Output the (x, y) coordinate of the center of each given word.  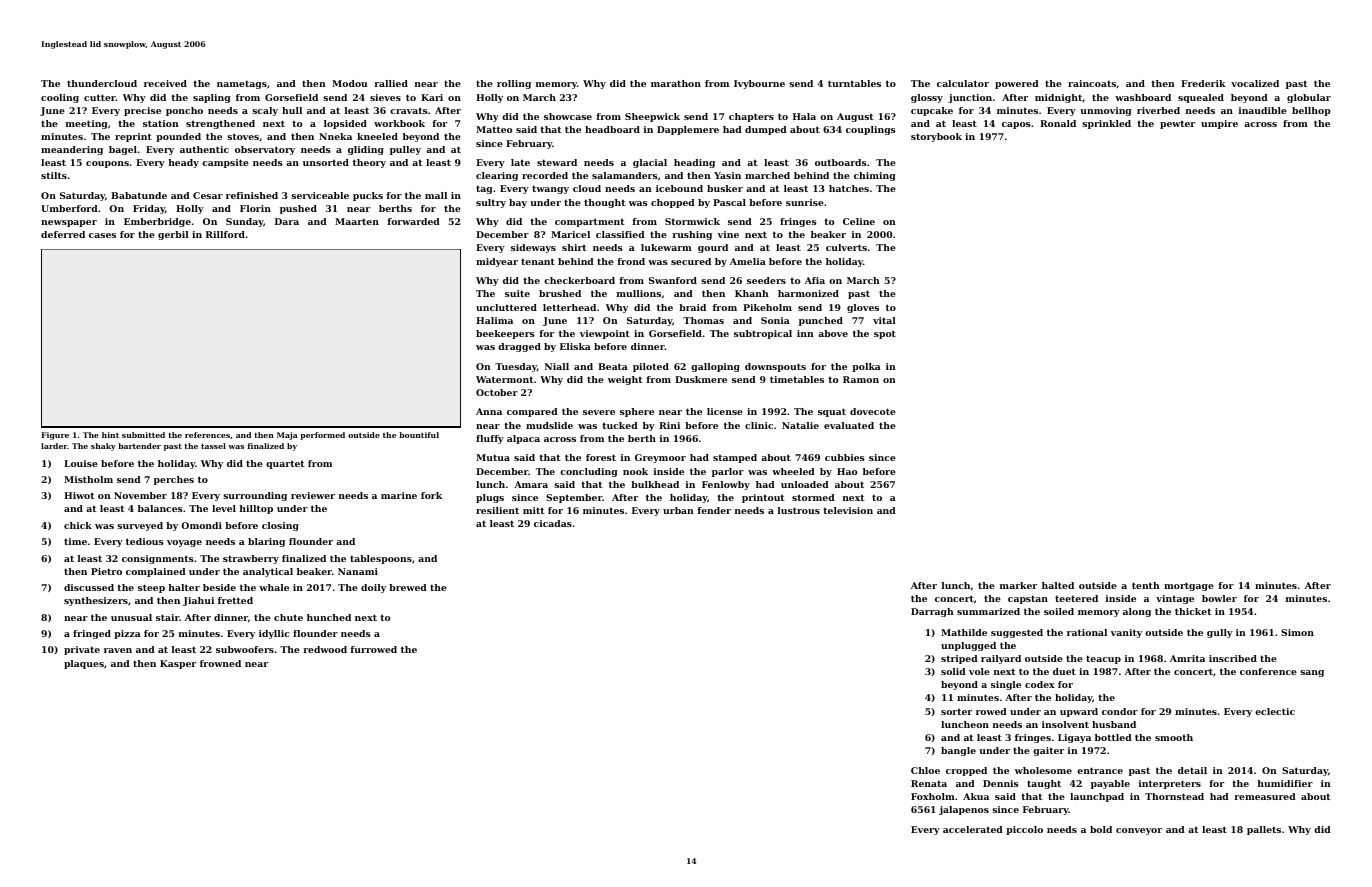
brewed (408, 587)
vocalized (1255, 83)
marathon (676, 83)
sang (1312, 673)
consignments (158, 559)
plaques (84, 664)
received (165, 83)
